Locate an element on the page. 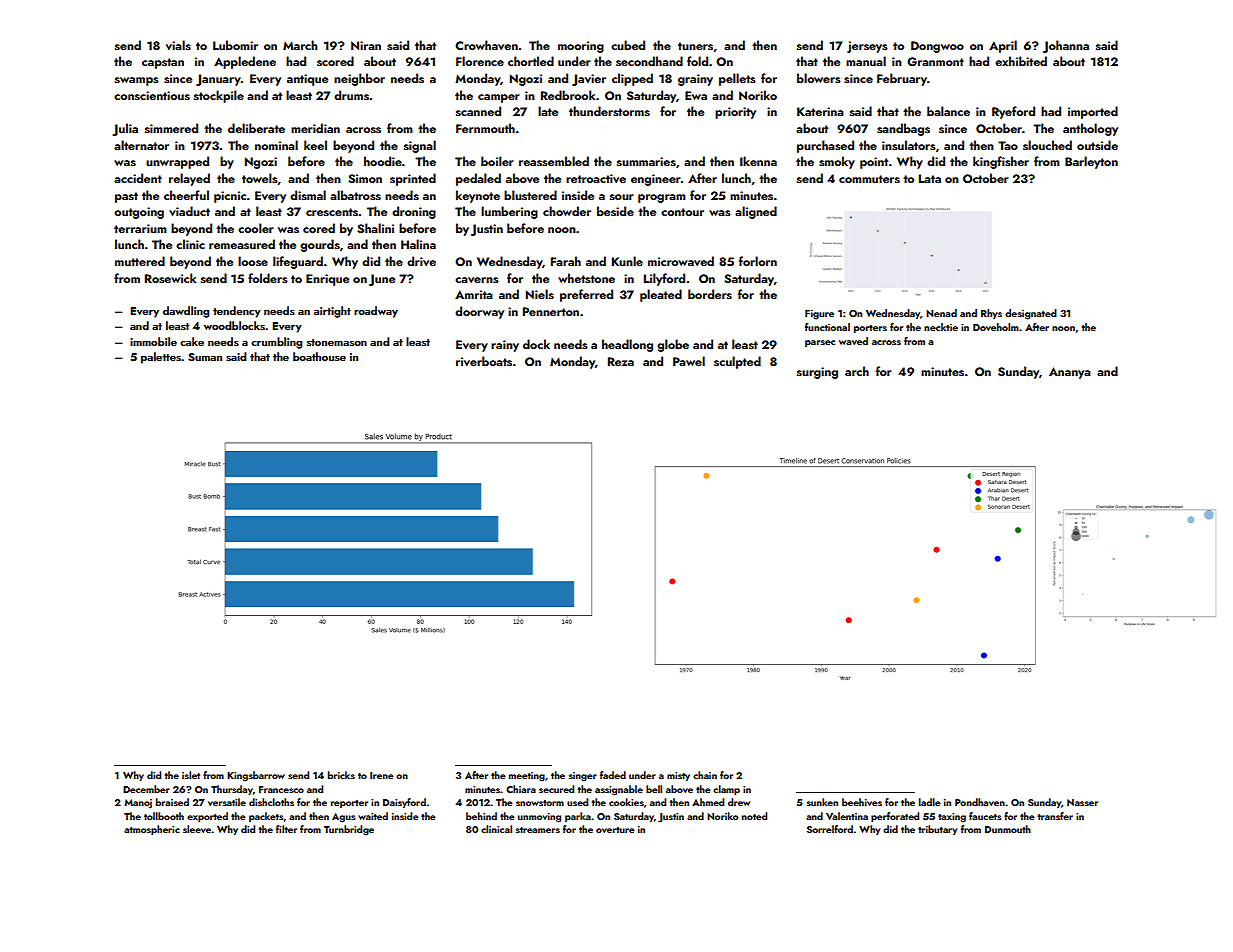  Ananya is located at coordinates (1070, 373).
